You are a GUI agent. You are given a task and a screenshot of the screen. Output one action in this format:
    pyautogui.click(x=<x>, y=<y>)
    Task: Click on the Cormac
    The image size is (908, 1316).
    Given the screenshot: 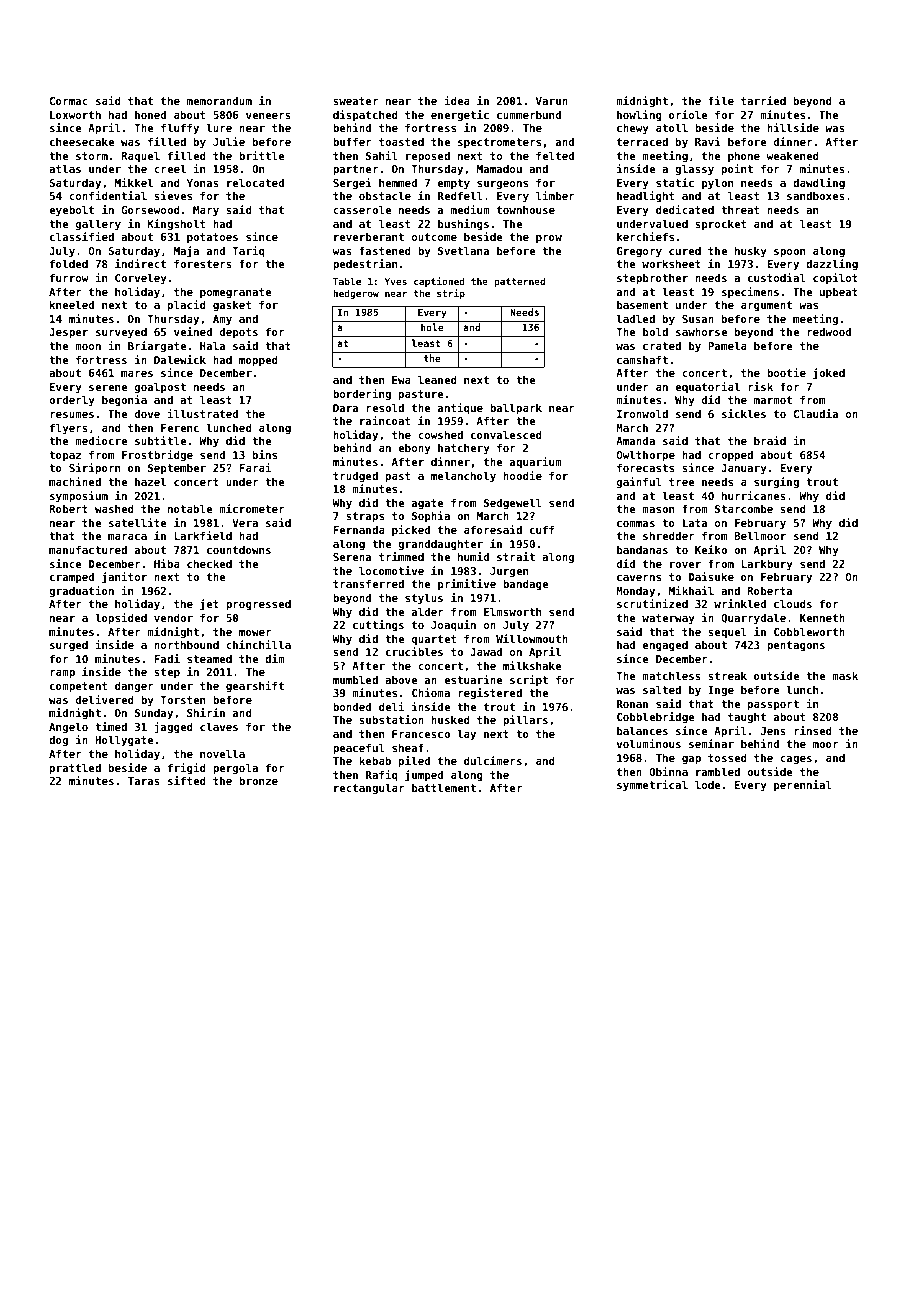 What is the action you would take?
    pyautogui.click(x=69, y=101)
